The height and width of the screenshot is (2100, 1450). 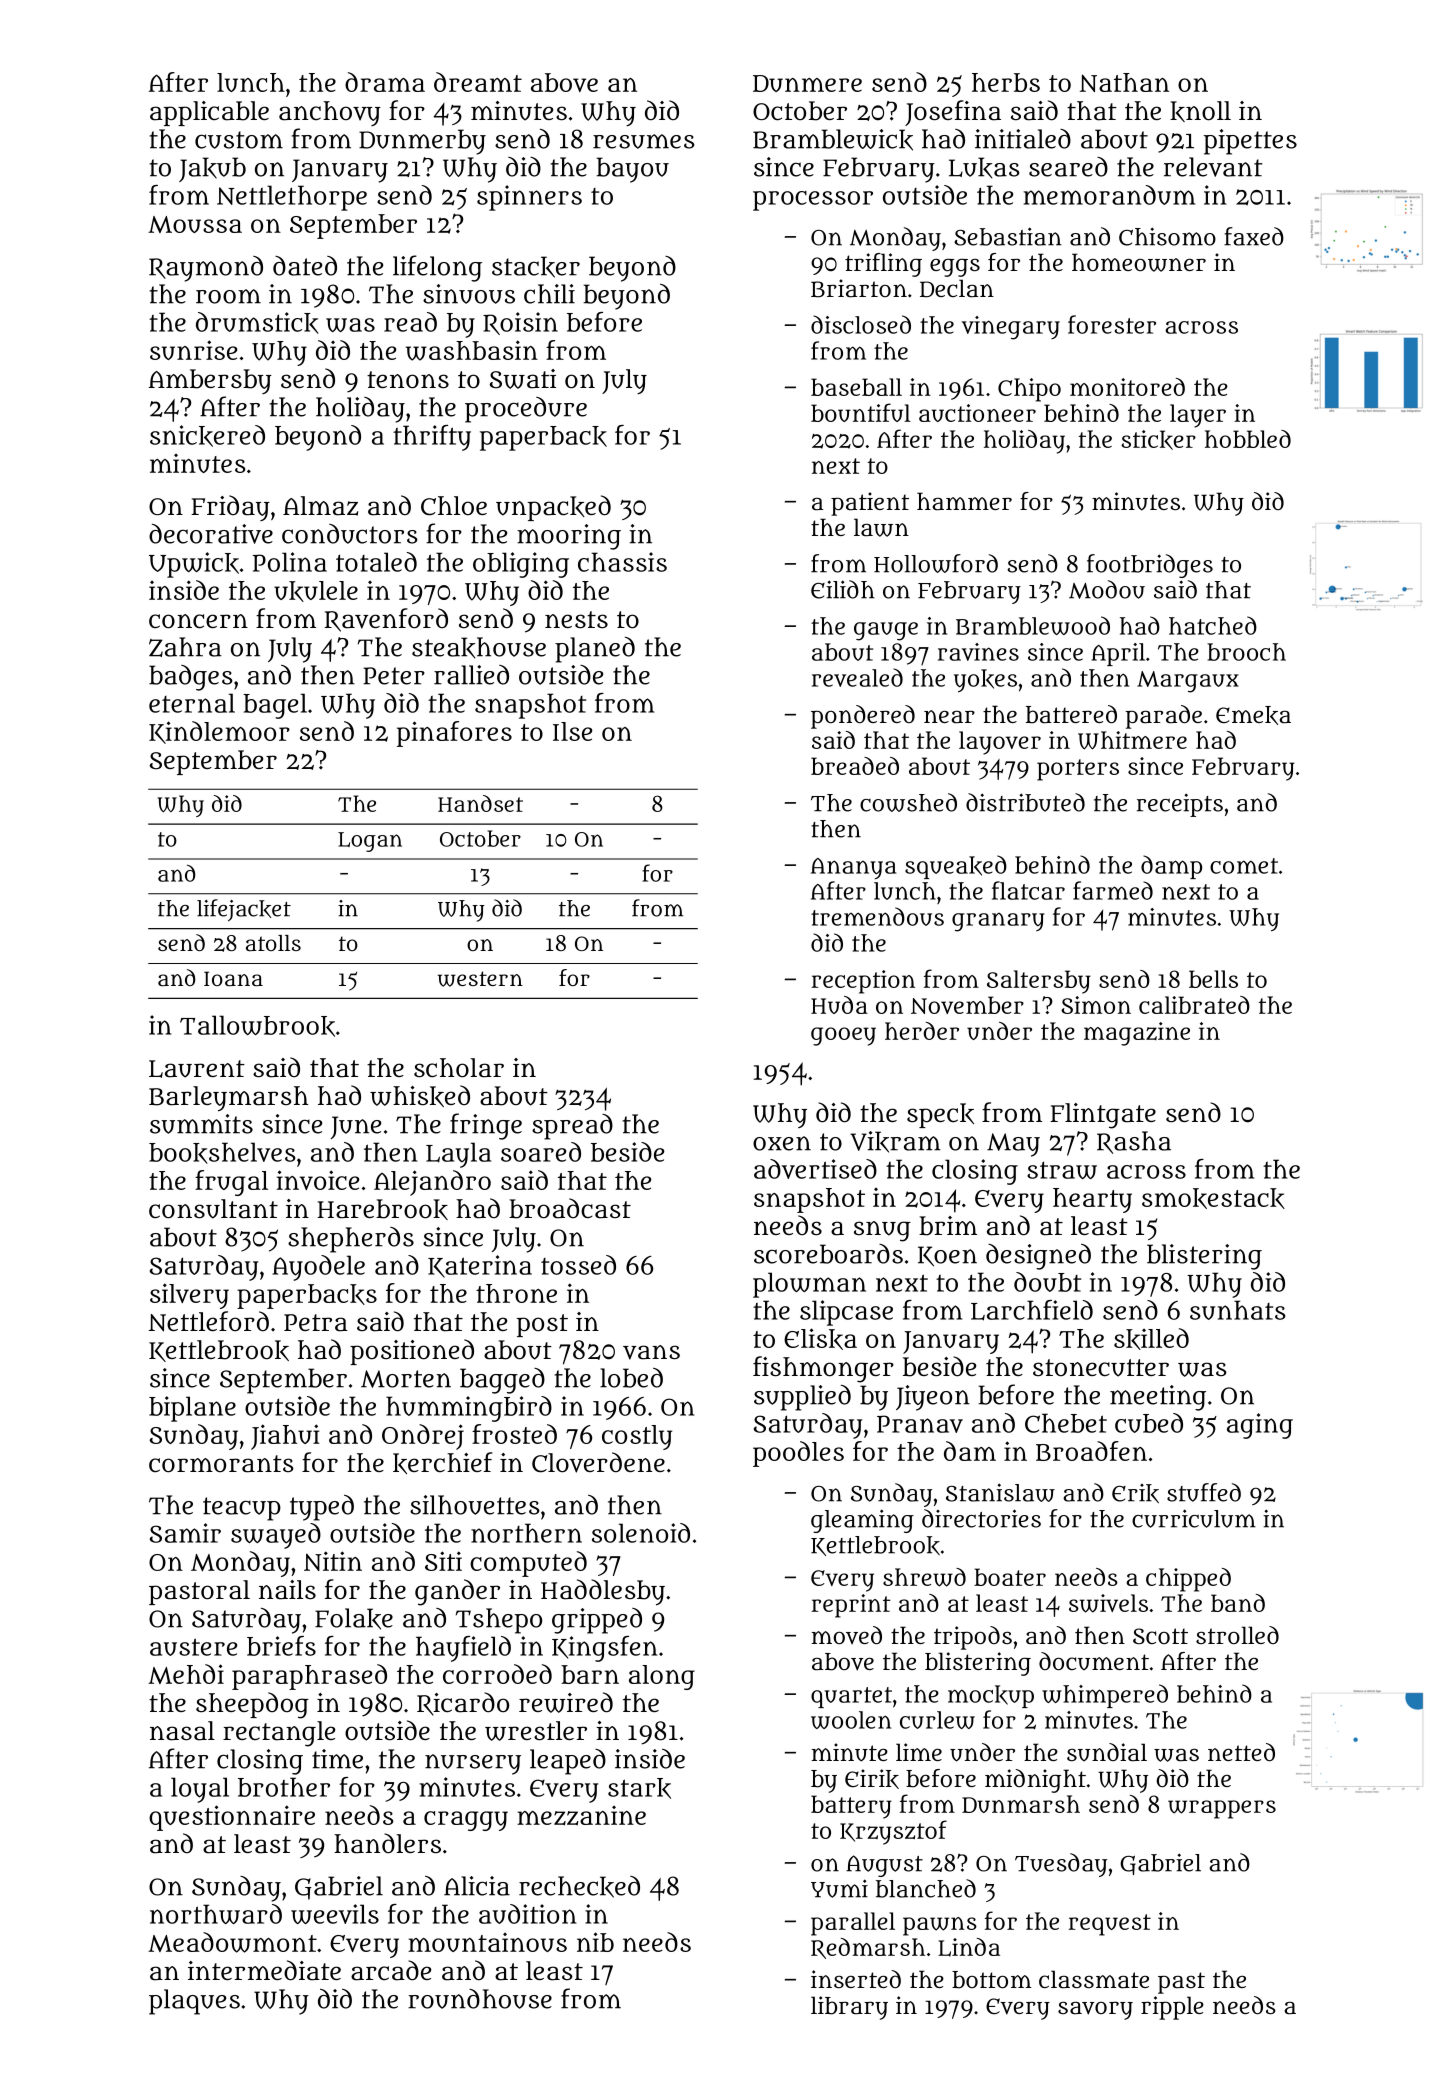 What do you see at coordinates (209, 113) in the screenshot?
I see `applicable` at bounding box center [209, 113].
